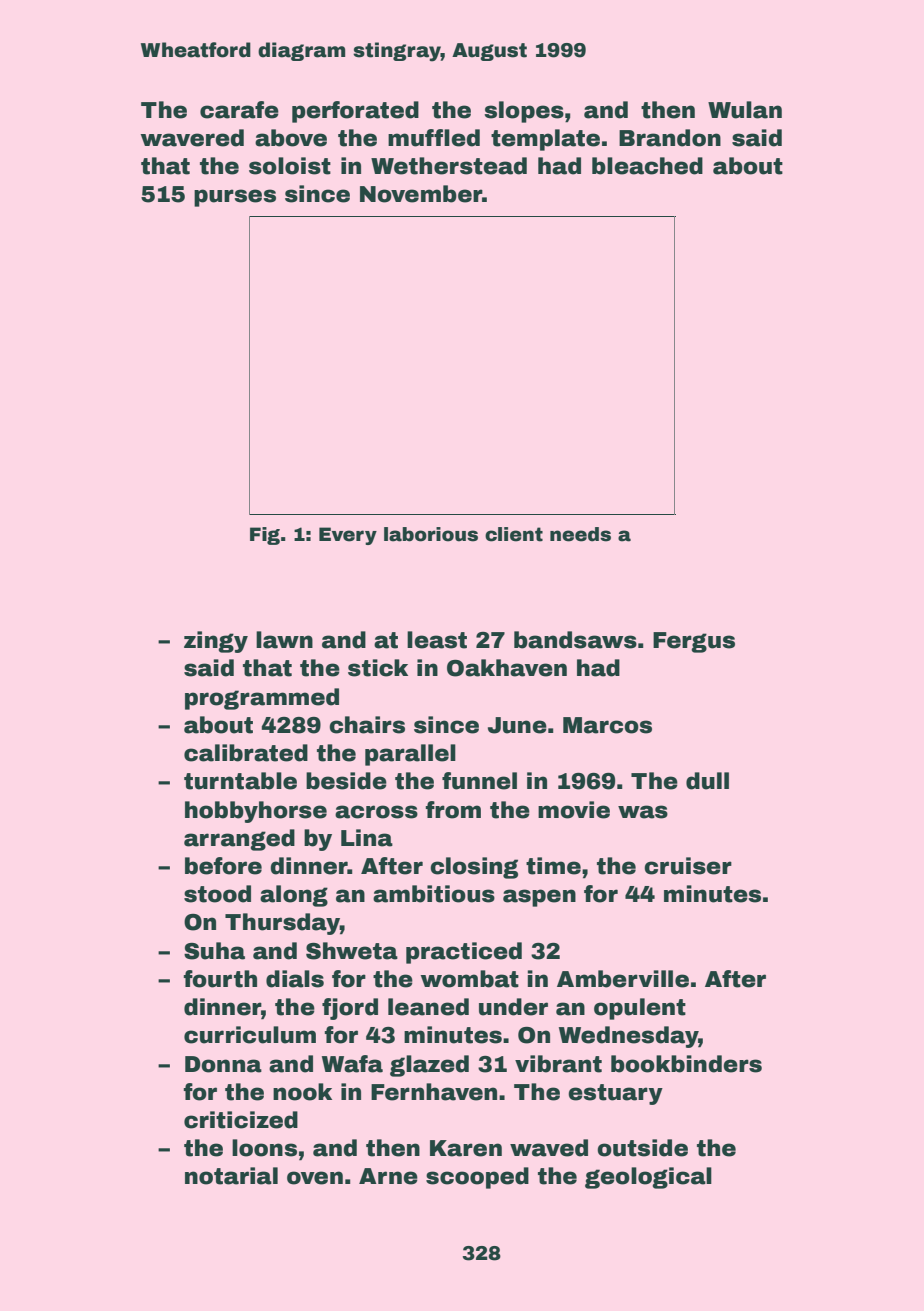  Describe the element at coordinates (643, 812) in the screenshot. I see `was` at that location.
